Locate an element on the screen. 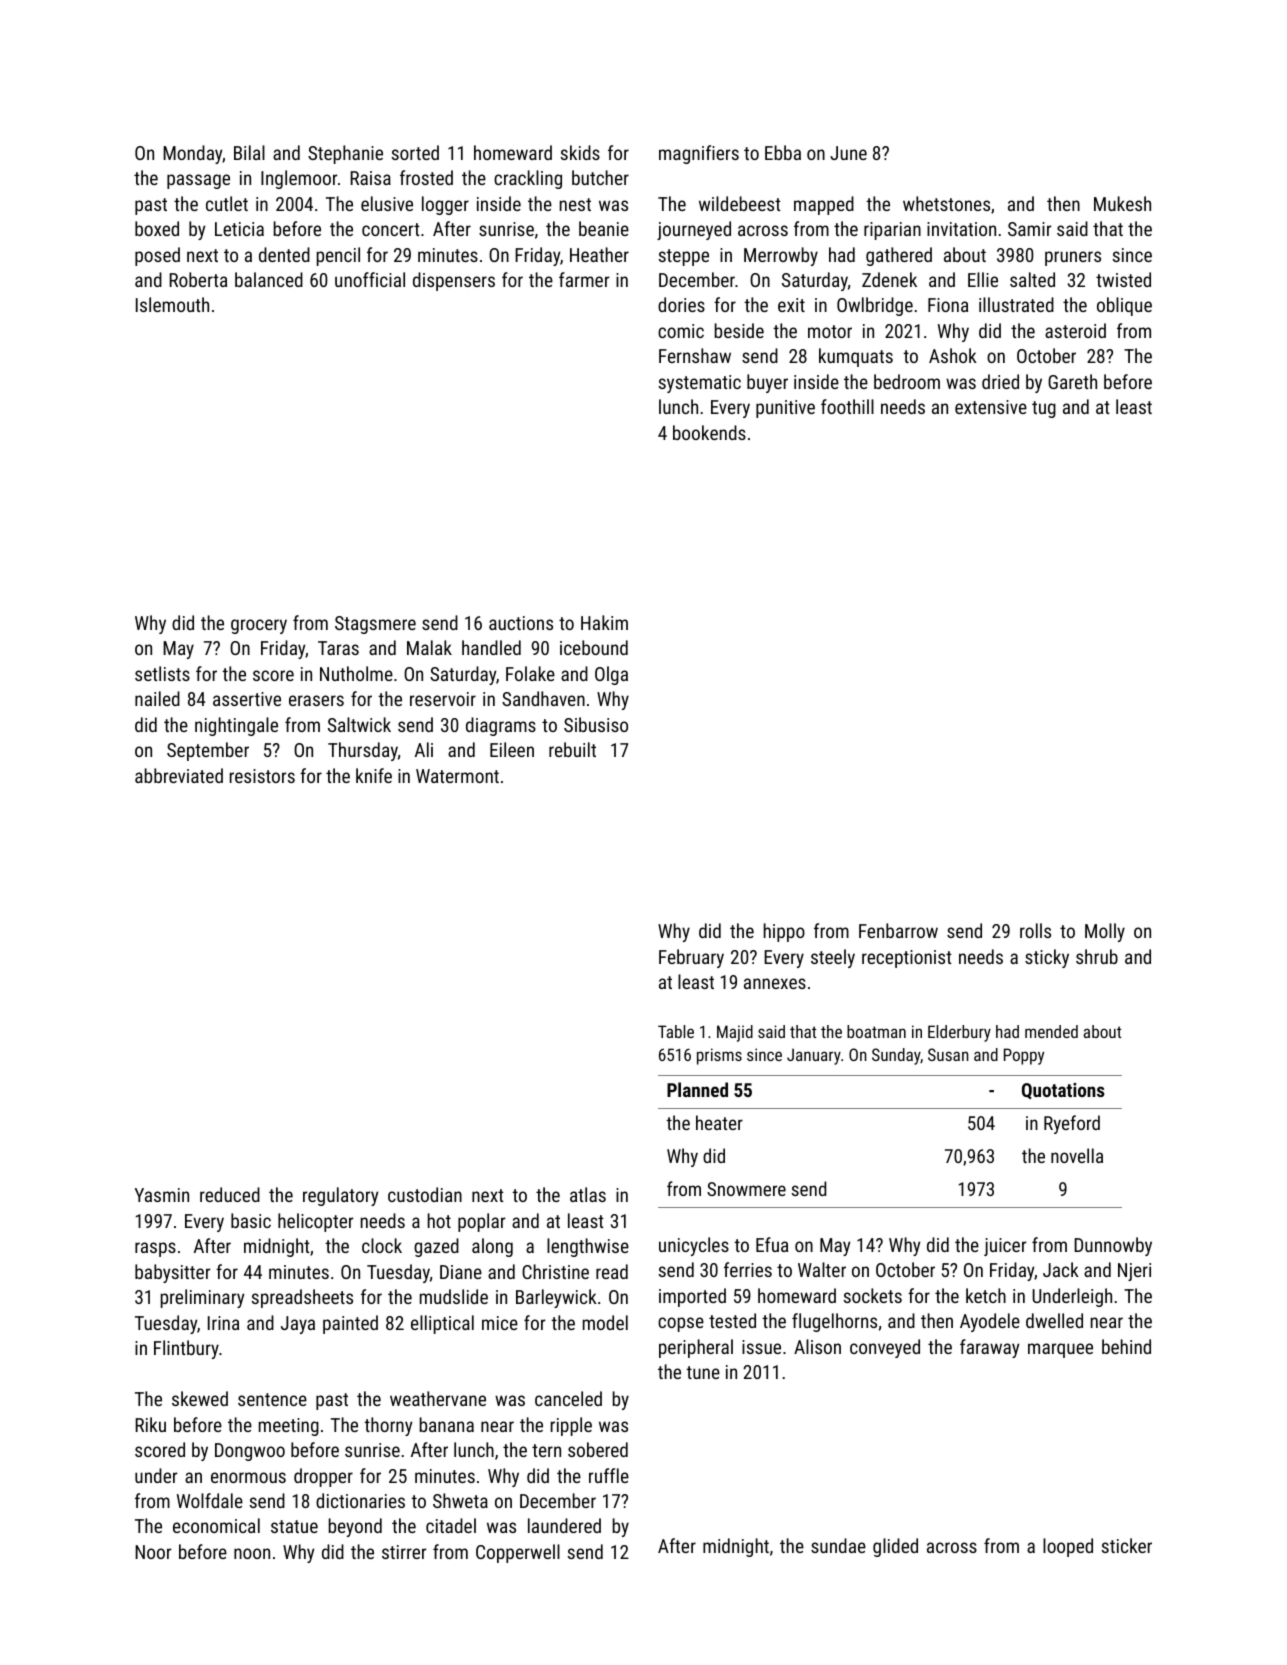  noon is located at coordinates (252, 1553).
